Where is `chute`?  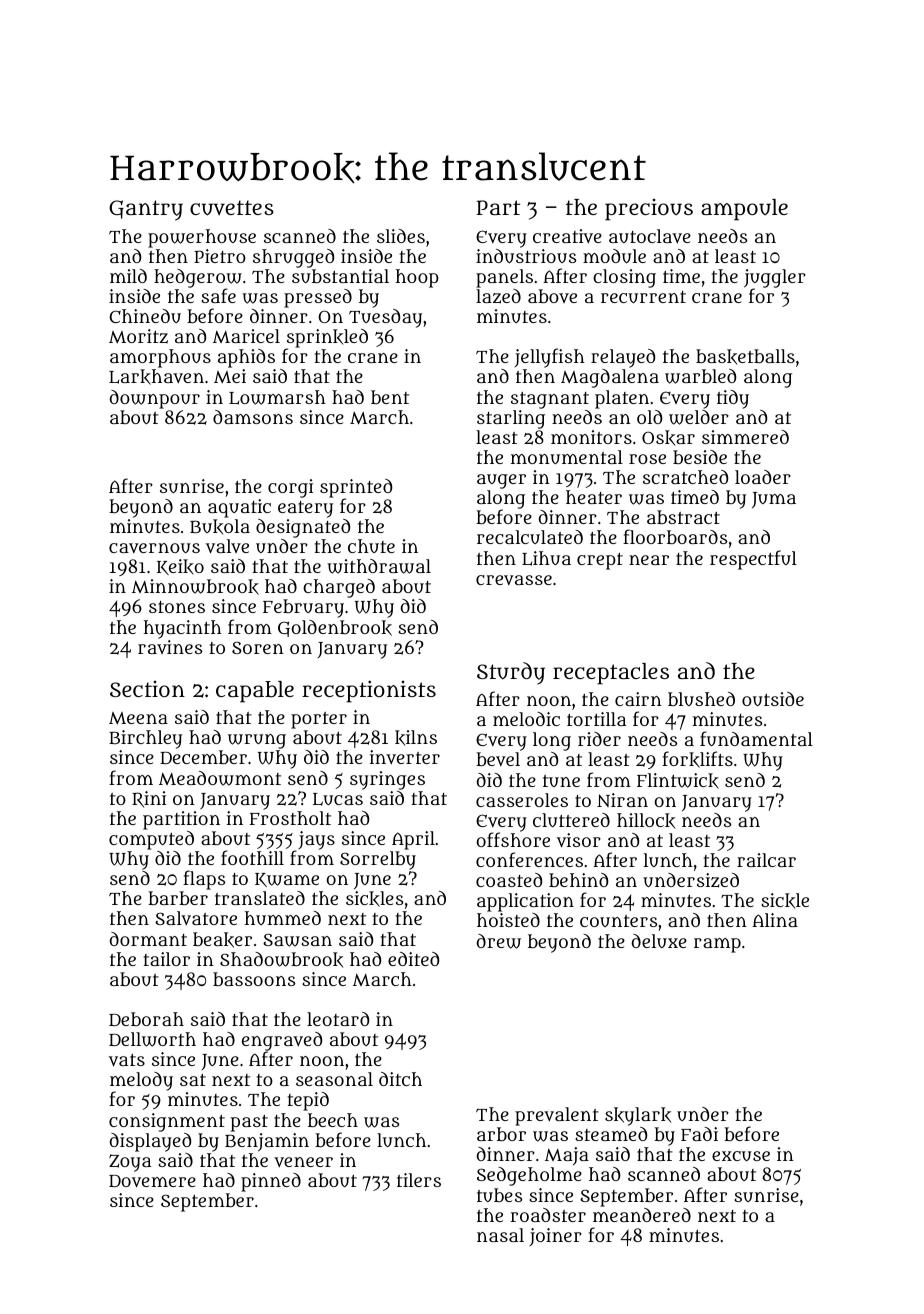 chute is located at coordinates (371, 546).
